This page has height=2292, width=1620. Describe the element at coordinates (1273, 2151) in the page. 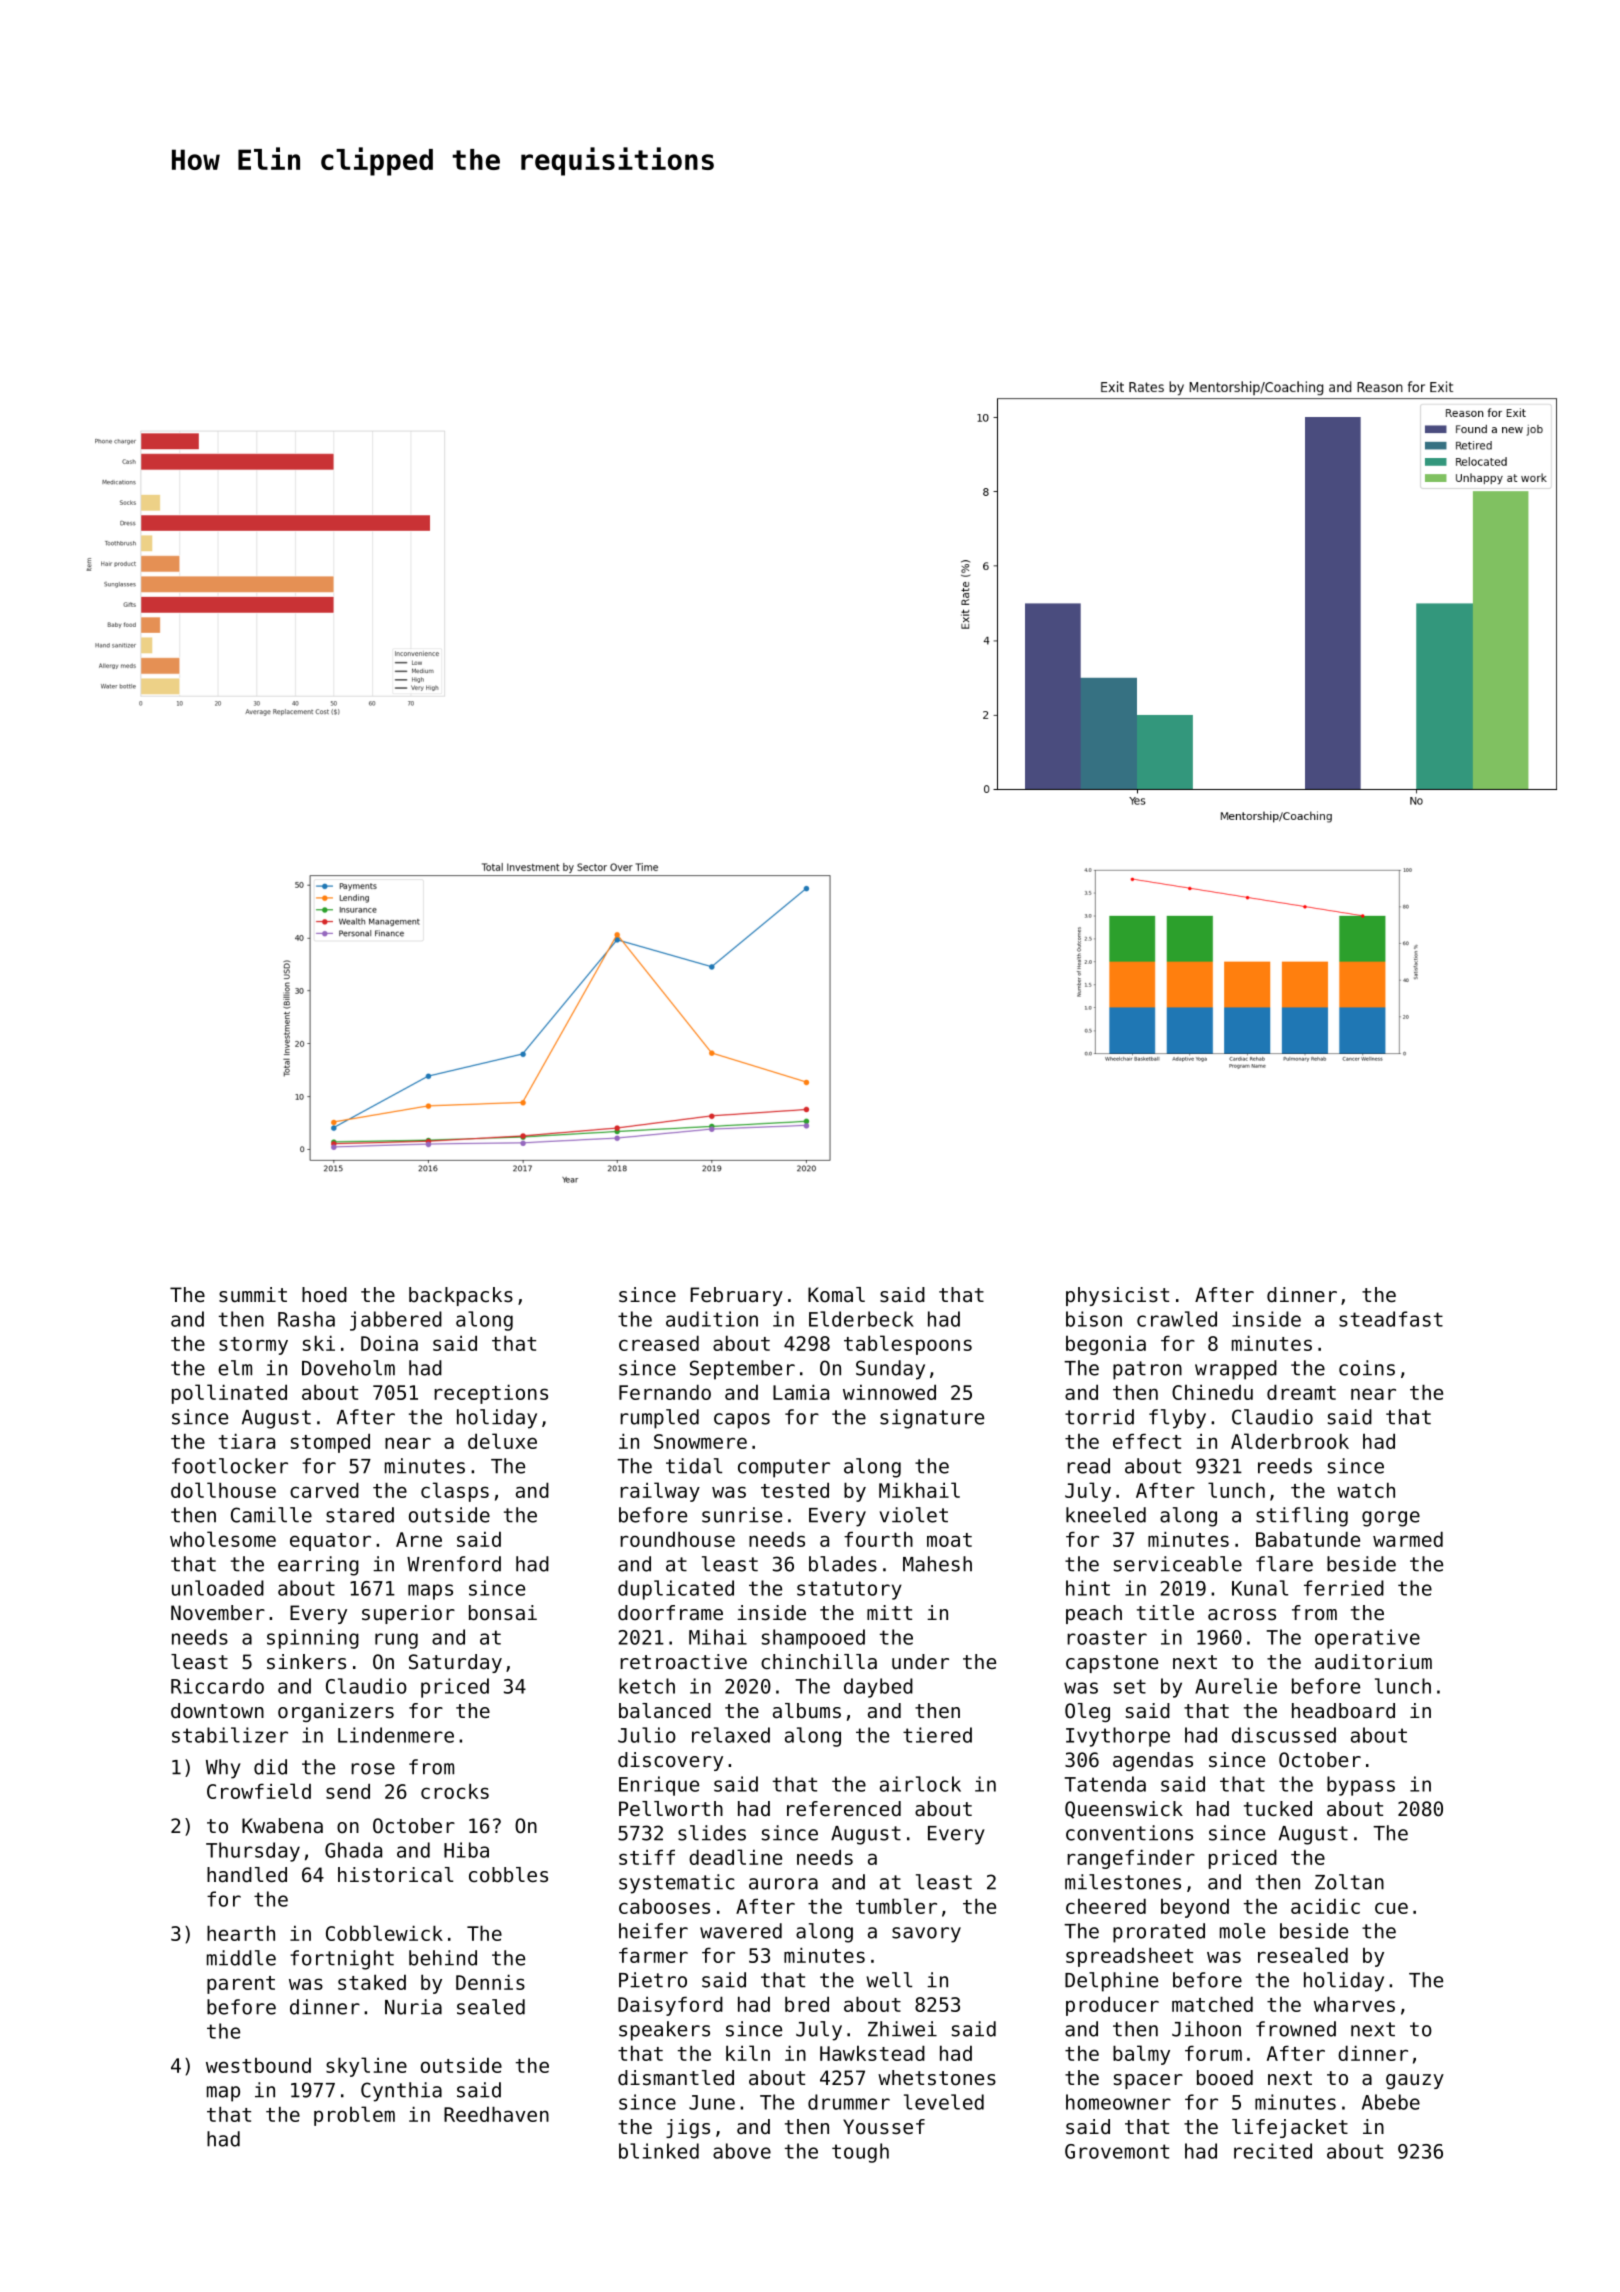

I see `recited` at that location.
